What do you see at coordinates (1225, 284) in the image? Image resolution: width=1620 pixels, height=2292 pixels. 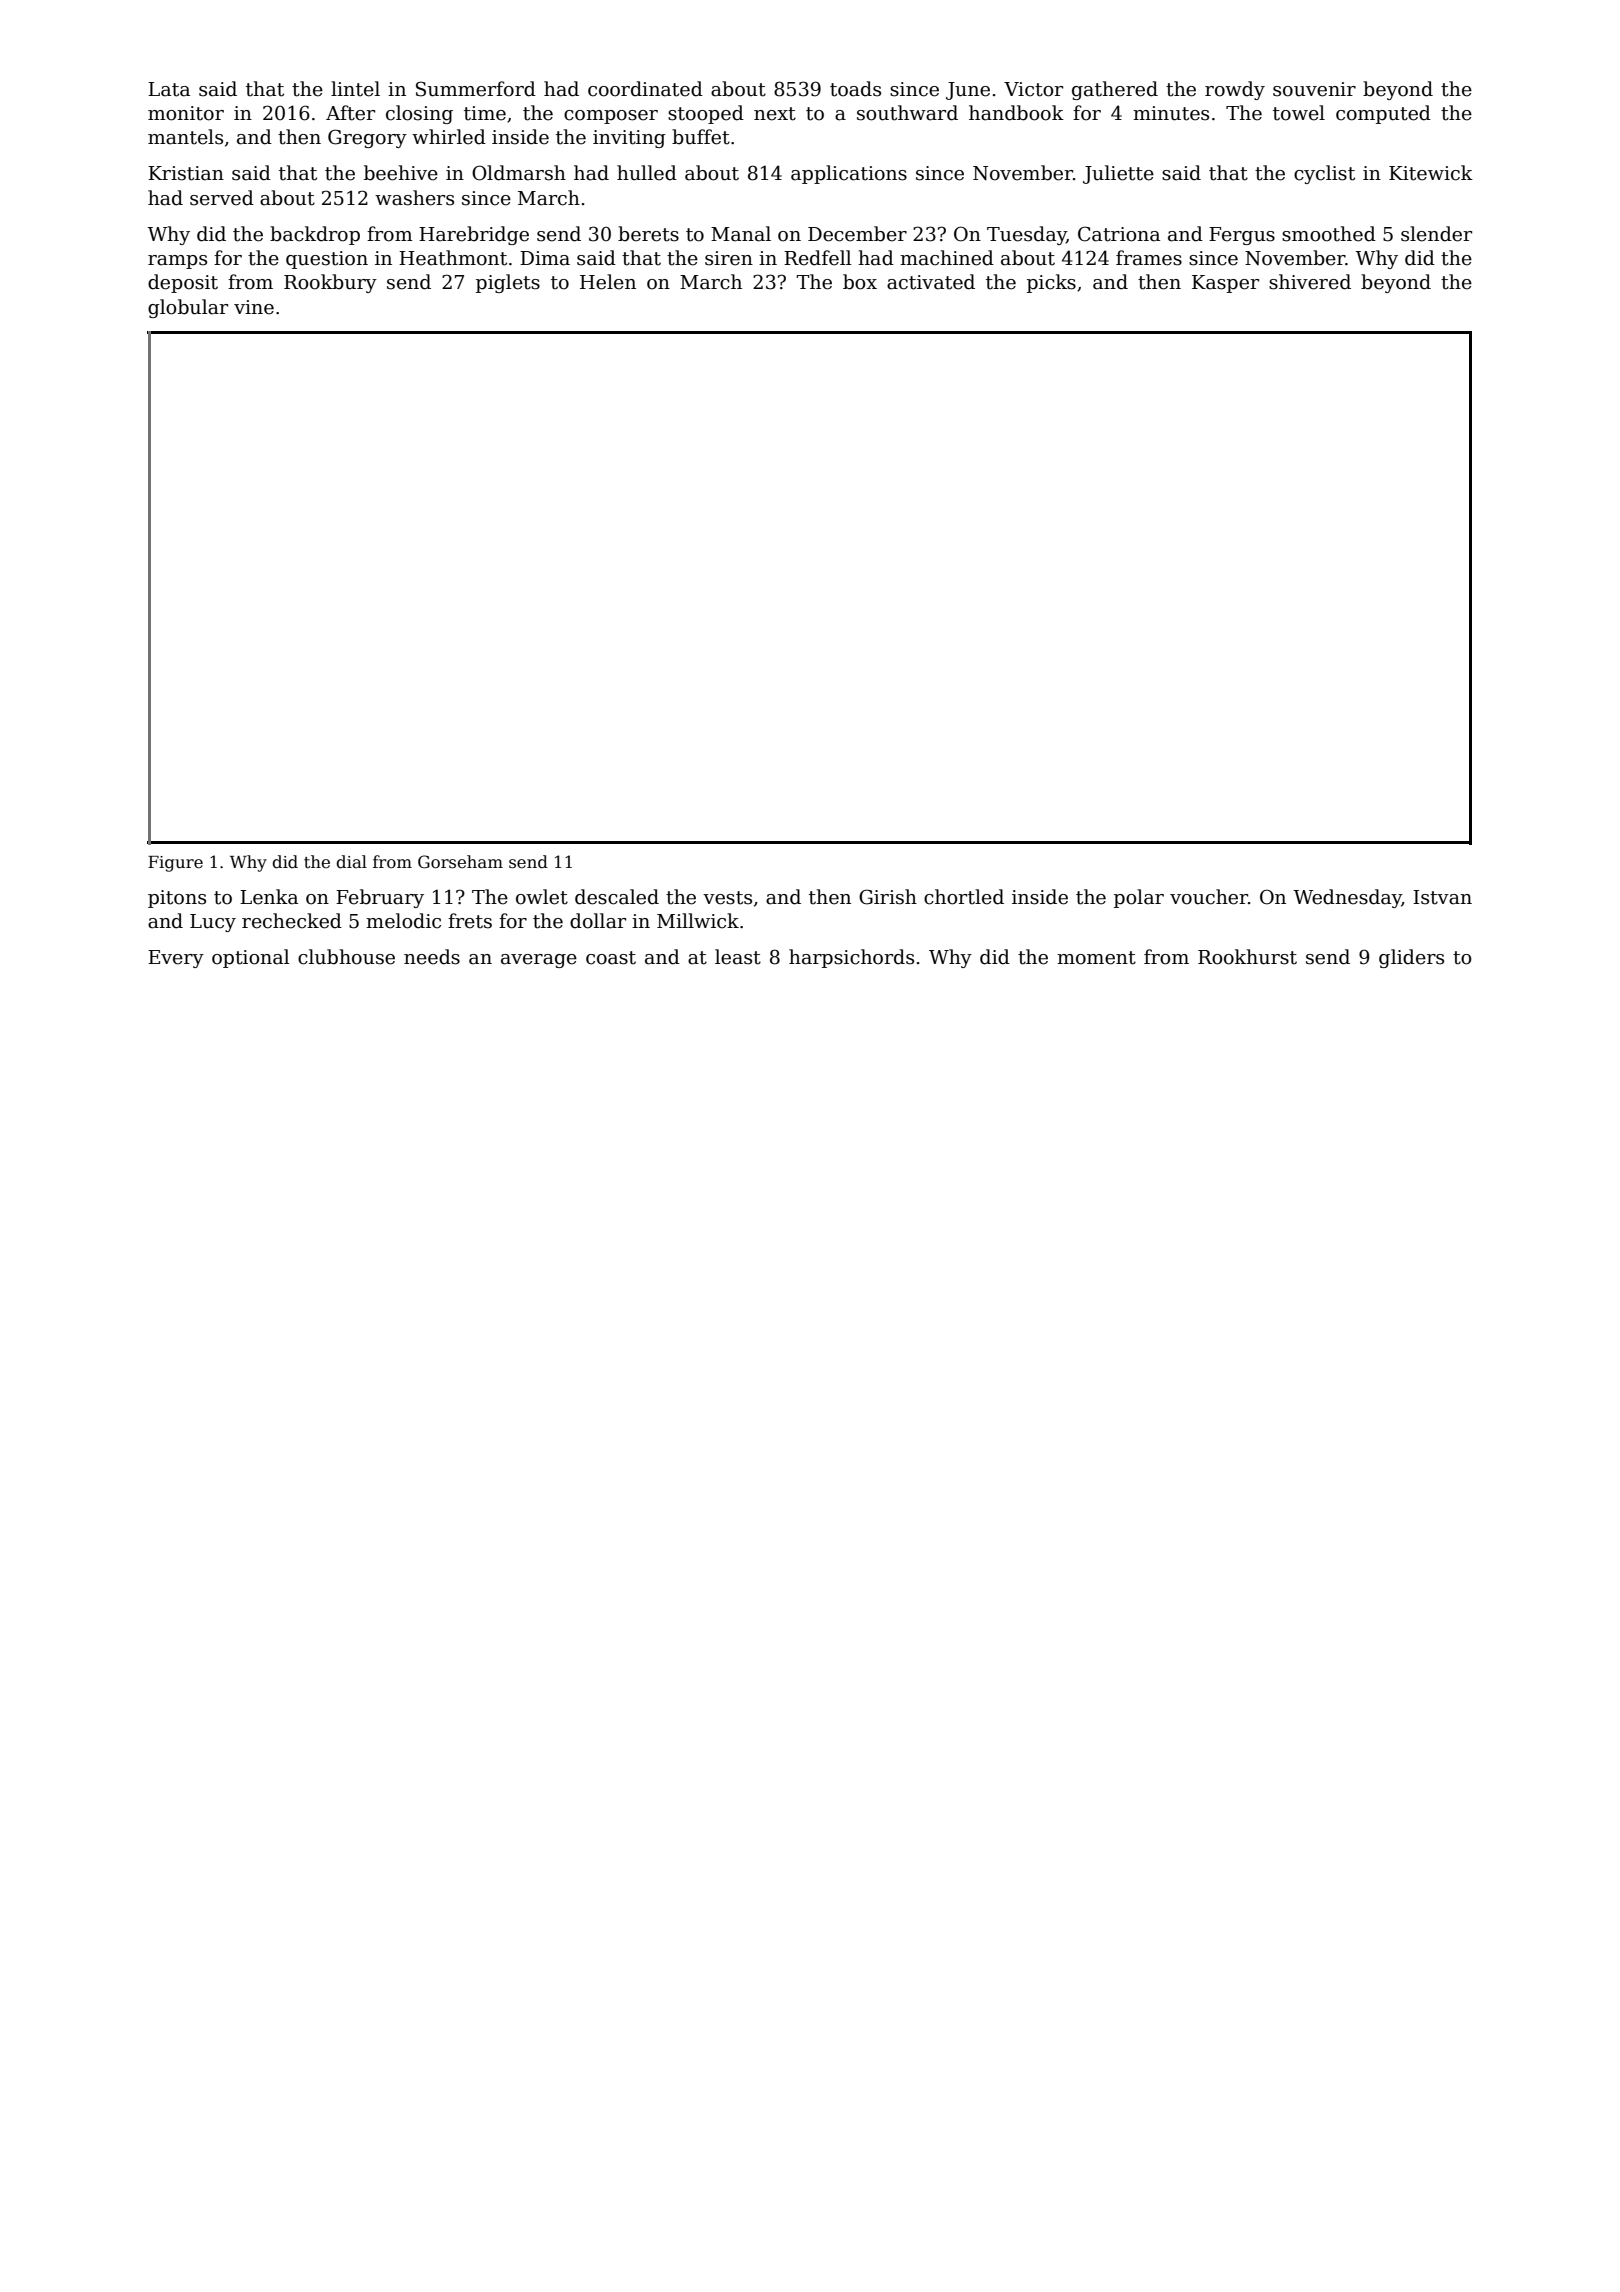 I see `Kasper` at bounding box center [1225, 284].
